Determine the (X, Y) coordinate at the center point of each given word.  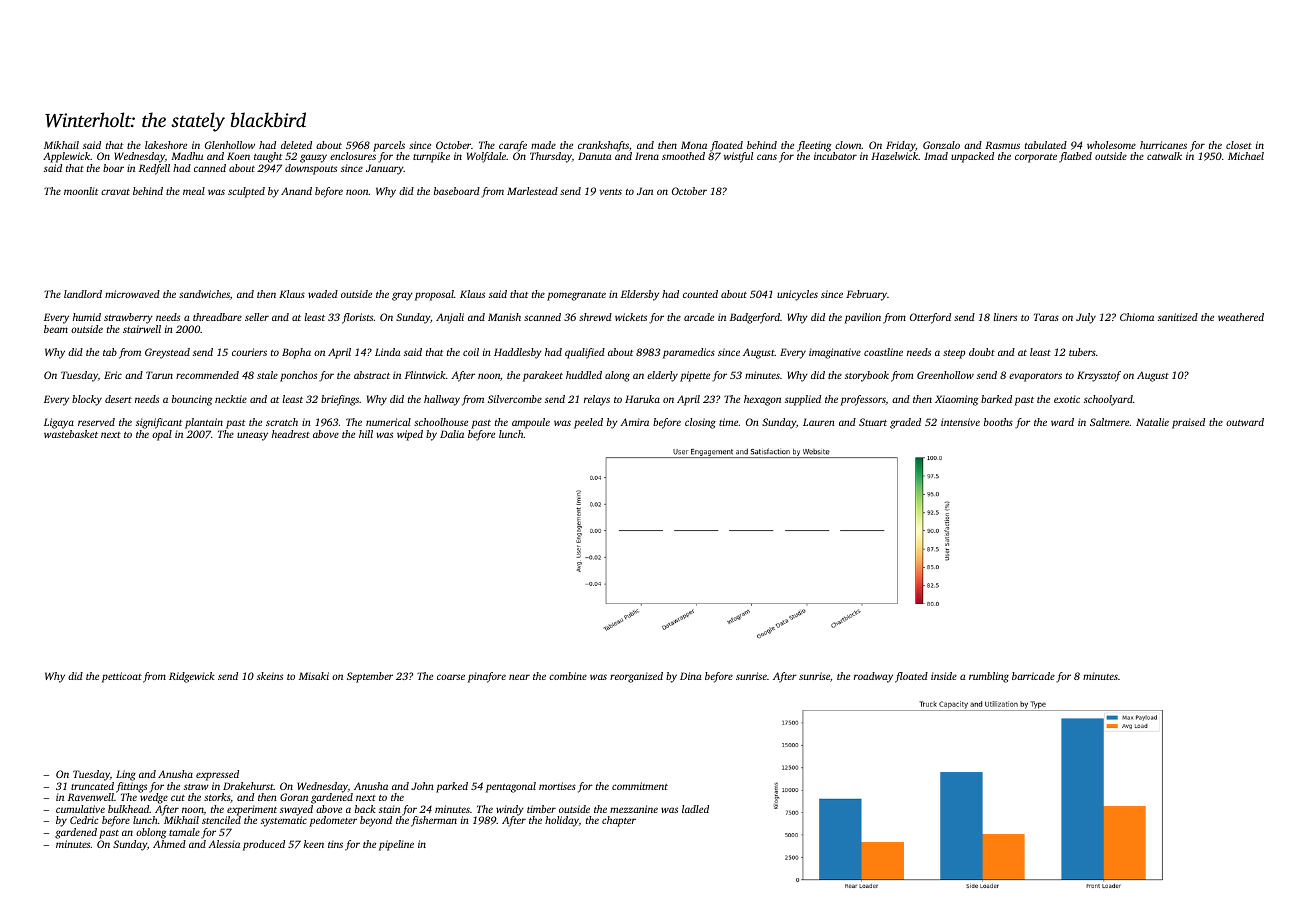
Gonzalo (941, 145)
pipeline (396, 845)
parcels (389, 146)
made (543, 145)
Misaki (314, 676)
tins (335, 844)
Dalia (452, 434)
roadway (873, 677)
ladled (695, 809)
